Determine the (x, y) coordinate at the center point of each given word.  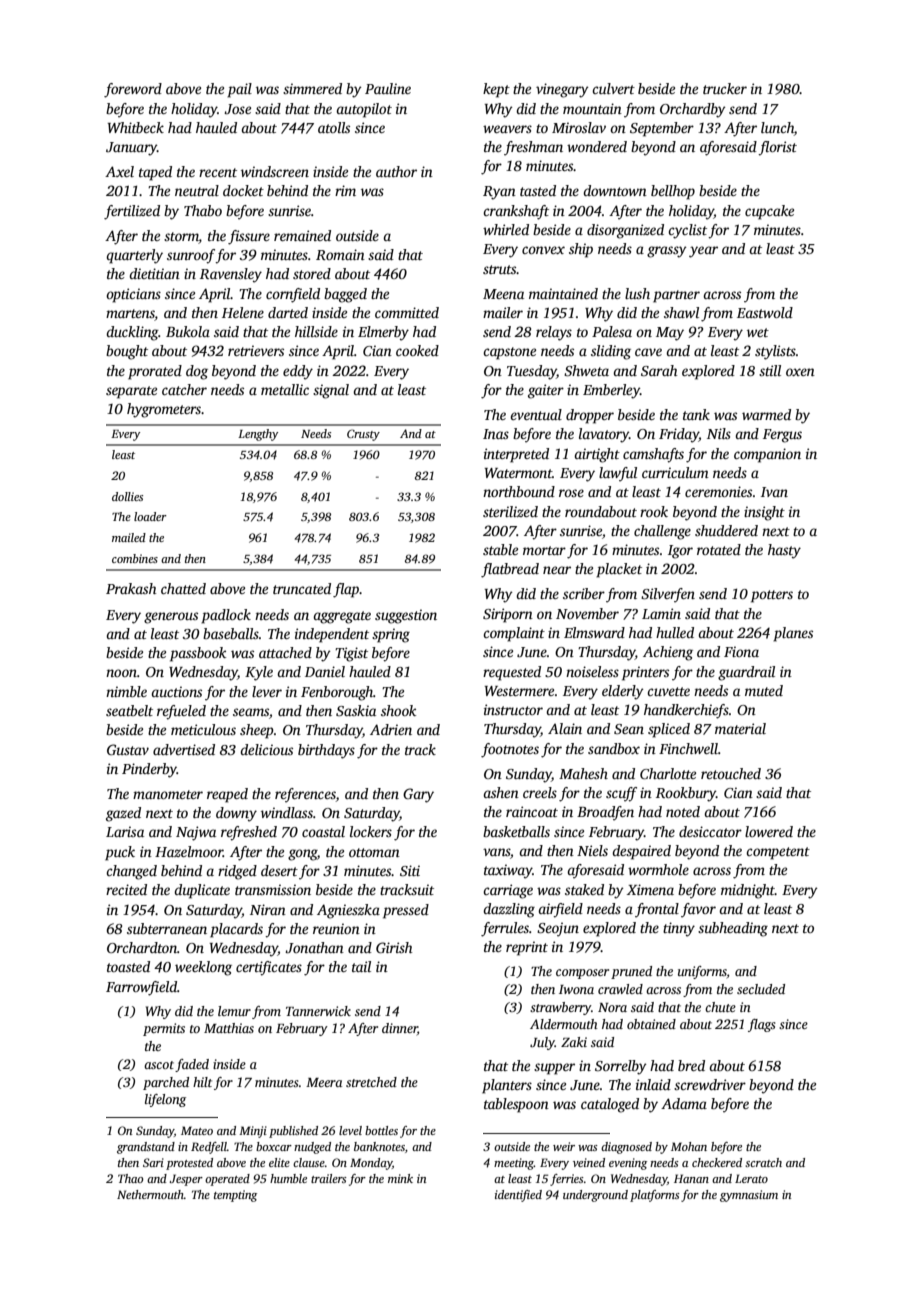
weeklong (203, 968)
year (703, 252)
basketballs (516, 831)
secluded (761, 989)
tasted (538, 190)
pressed (406, 911)
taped (155, 173)
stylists (775, 352)
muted (764, 690)
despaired (641, 852)
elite (279, 1162)
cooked (417, 350)
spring (391, 635)
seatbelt (129, 710)
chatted (183, 588)
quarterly (134, 256)
